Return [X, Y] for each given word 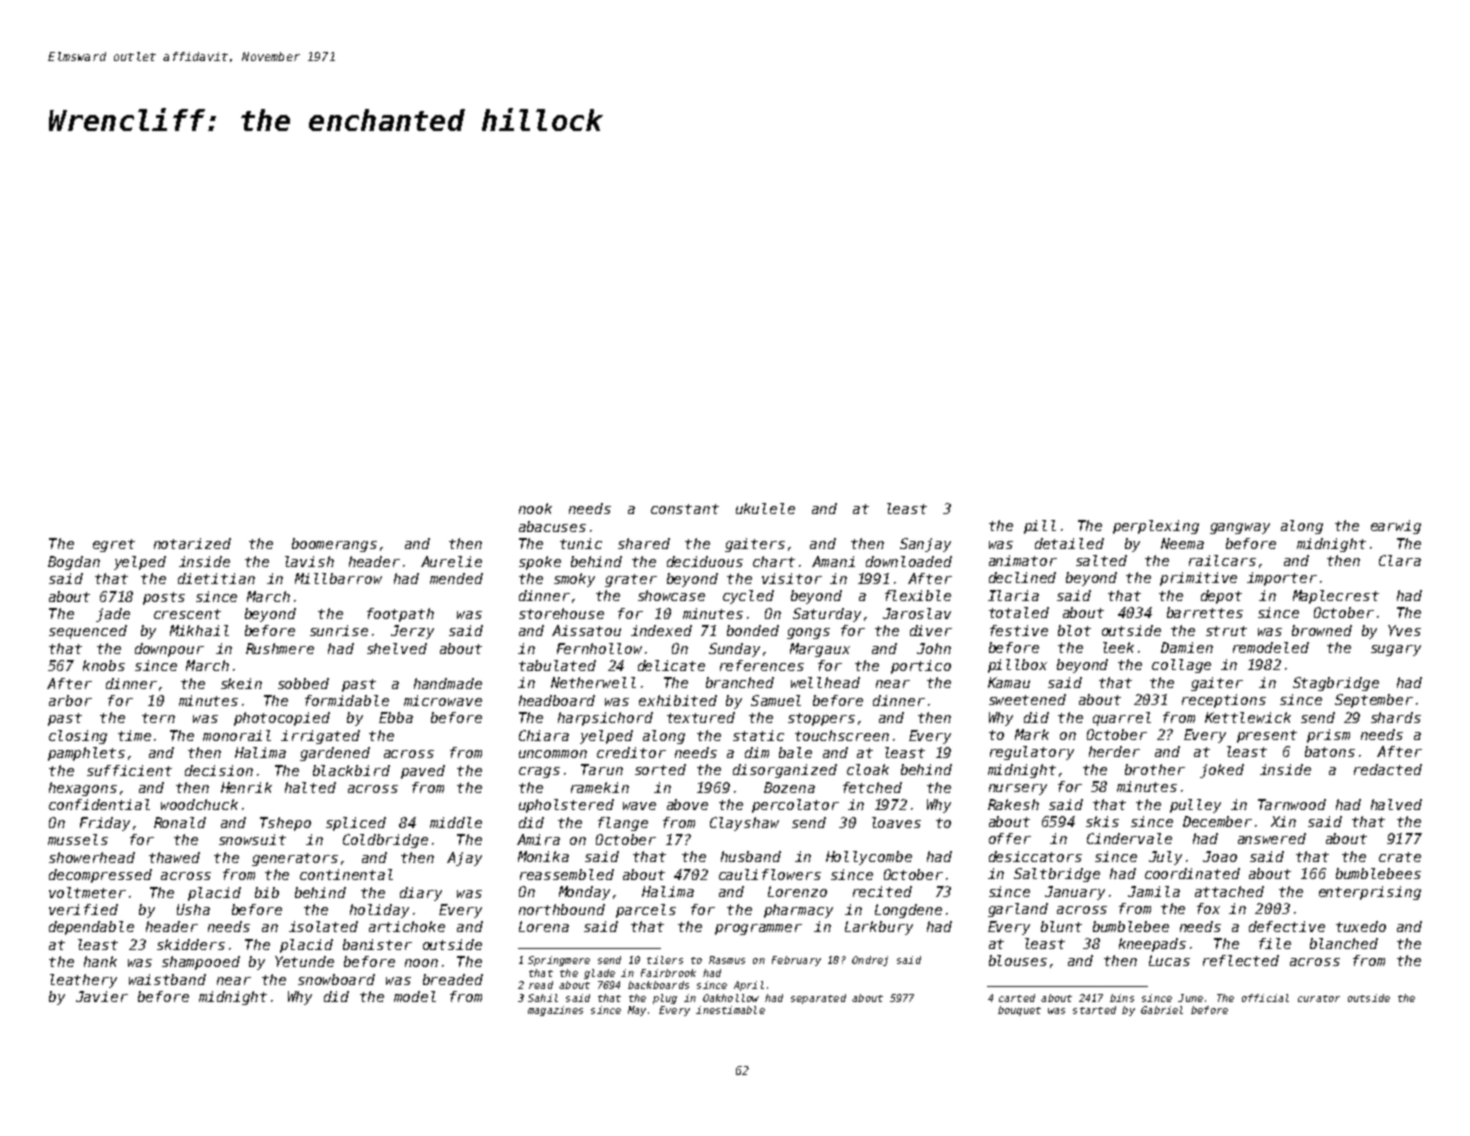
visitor [792, 578]
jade [113, 615]
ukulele [765, 508]
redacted [1388, 769]
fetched [872, 787]
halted [310, 787]
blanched [1344, 943]
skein [241, 683]
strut [1226, 631]
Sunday [734, 650]
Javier [102, 996]
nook [535, 508]
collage [1181, 666]
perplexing [1156, 527]
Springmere [559, 961]
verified [83, 909]
